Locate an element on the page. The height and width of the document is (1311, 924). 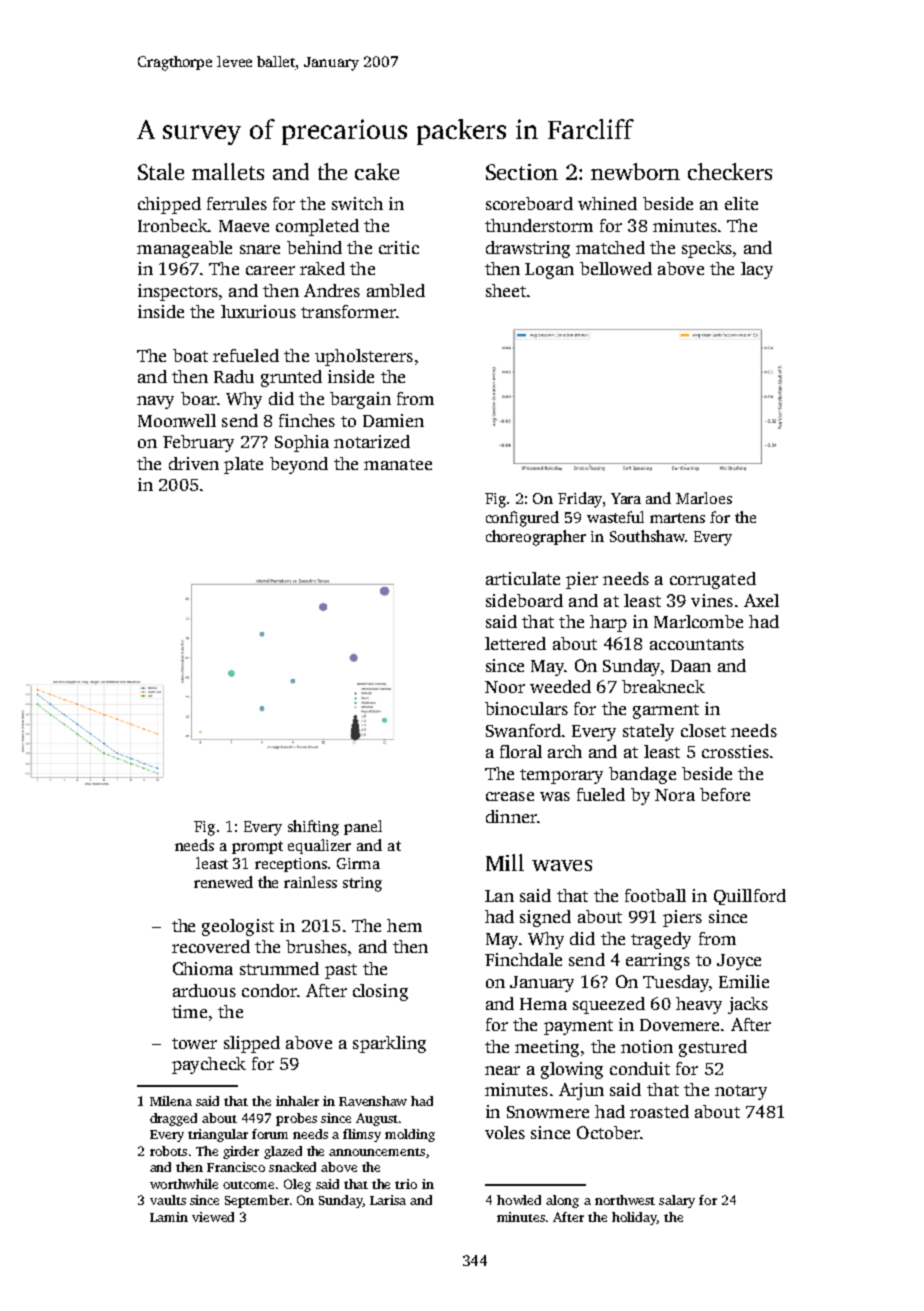
crease is located at coordinates (510, 796).
